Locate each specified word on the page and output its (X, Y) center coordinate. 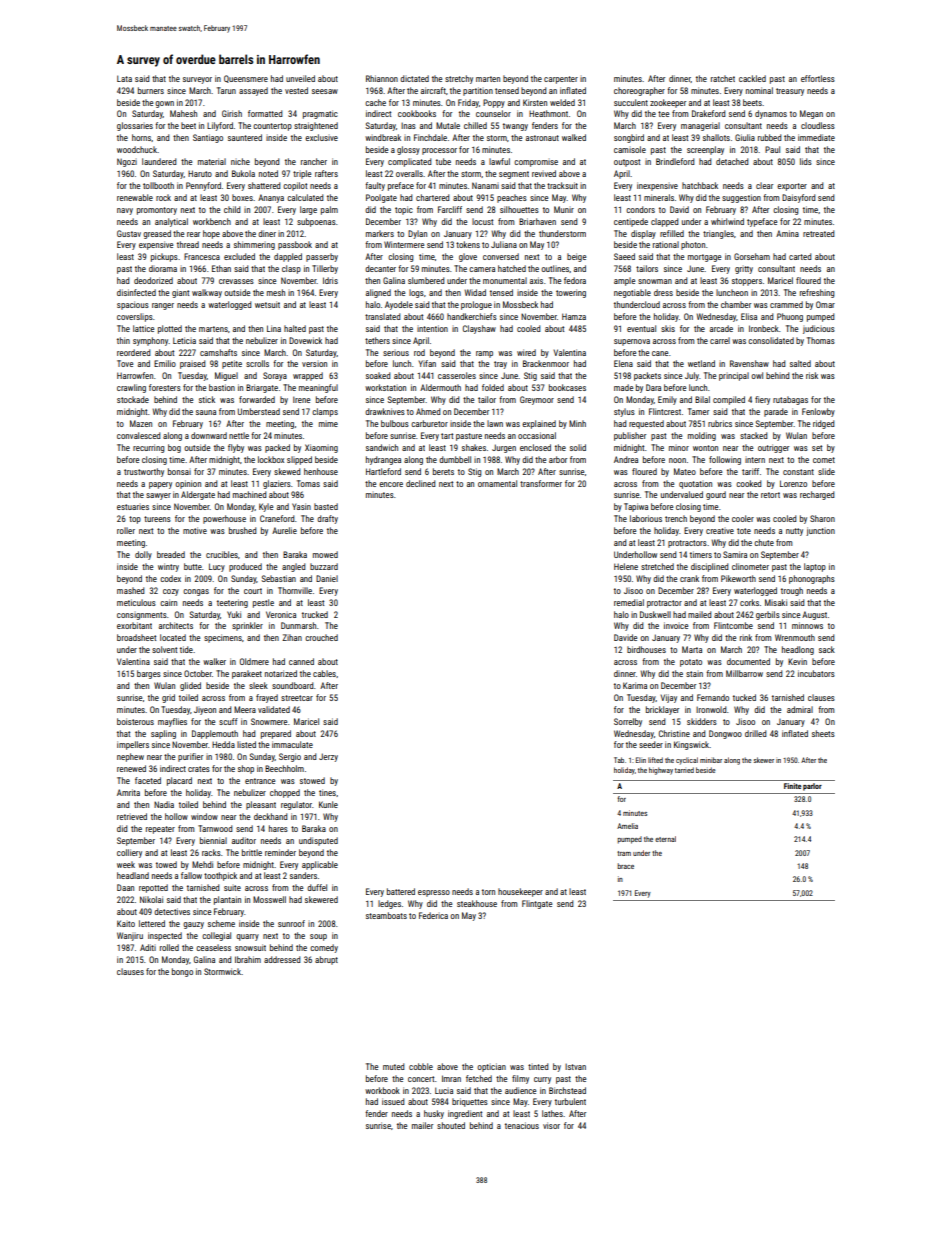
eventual (641, 328)
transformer (541, 483)
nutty (794, 532)
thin (123, 340)
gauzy (193, 925)
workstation (385, 387)
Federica (433, 915)
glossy (408, 150)
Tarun (226, 90)
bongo (182, 972)
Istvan (575, 1067)
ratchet (723, 78)
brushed (243, 530)
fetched (479, 1078)
